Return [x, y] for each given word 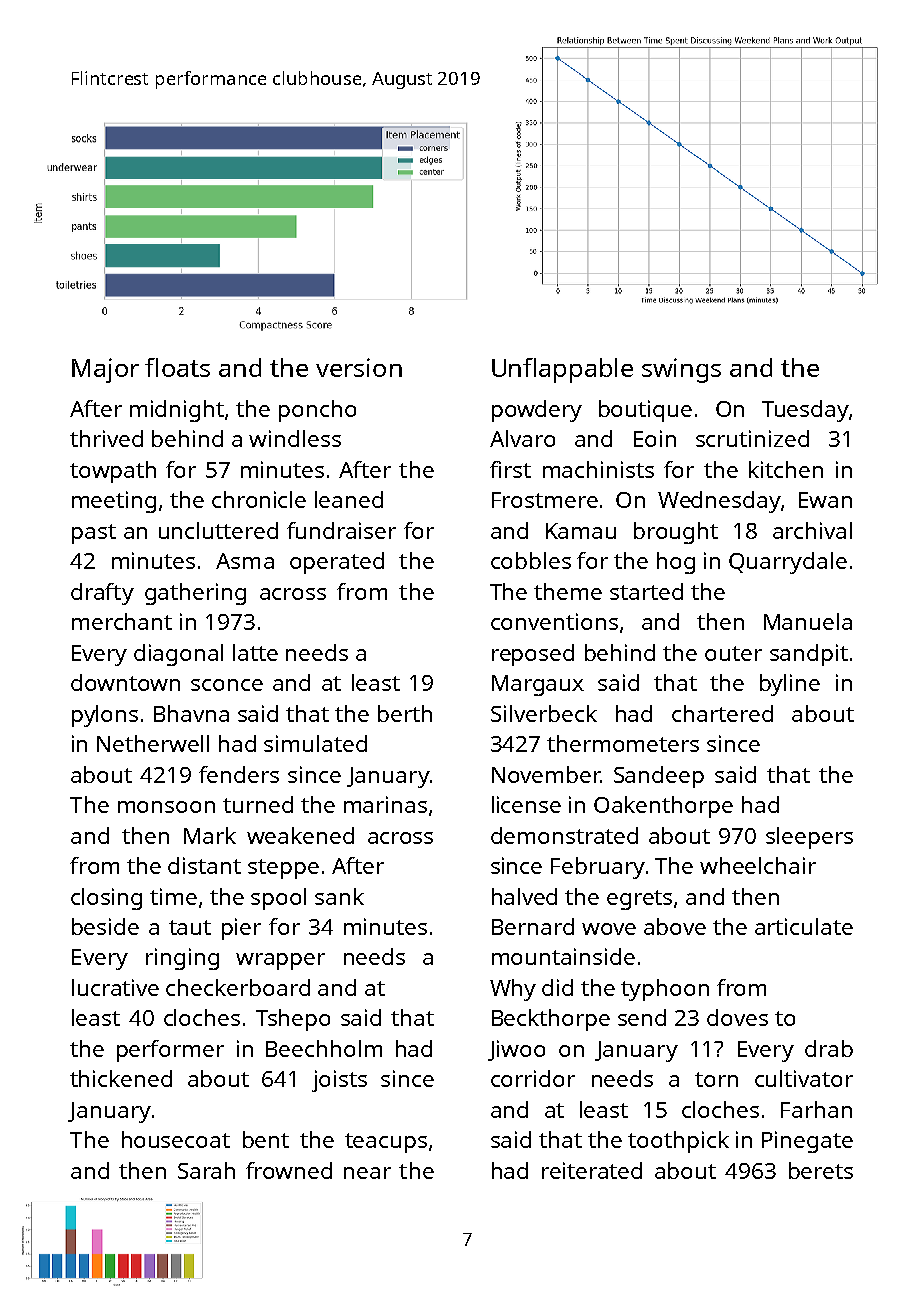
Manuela [808, 621]
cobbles [531, 560]
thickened [121, 1078]
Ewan [825, 500]
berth [405, 713]
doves [737, 1017]
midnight [177, 411]
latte [255, 652]
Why [513, 990]
